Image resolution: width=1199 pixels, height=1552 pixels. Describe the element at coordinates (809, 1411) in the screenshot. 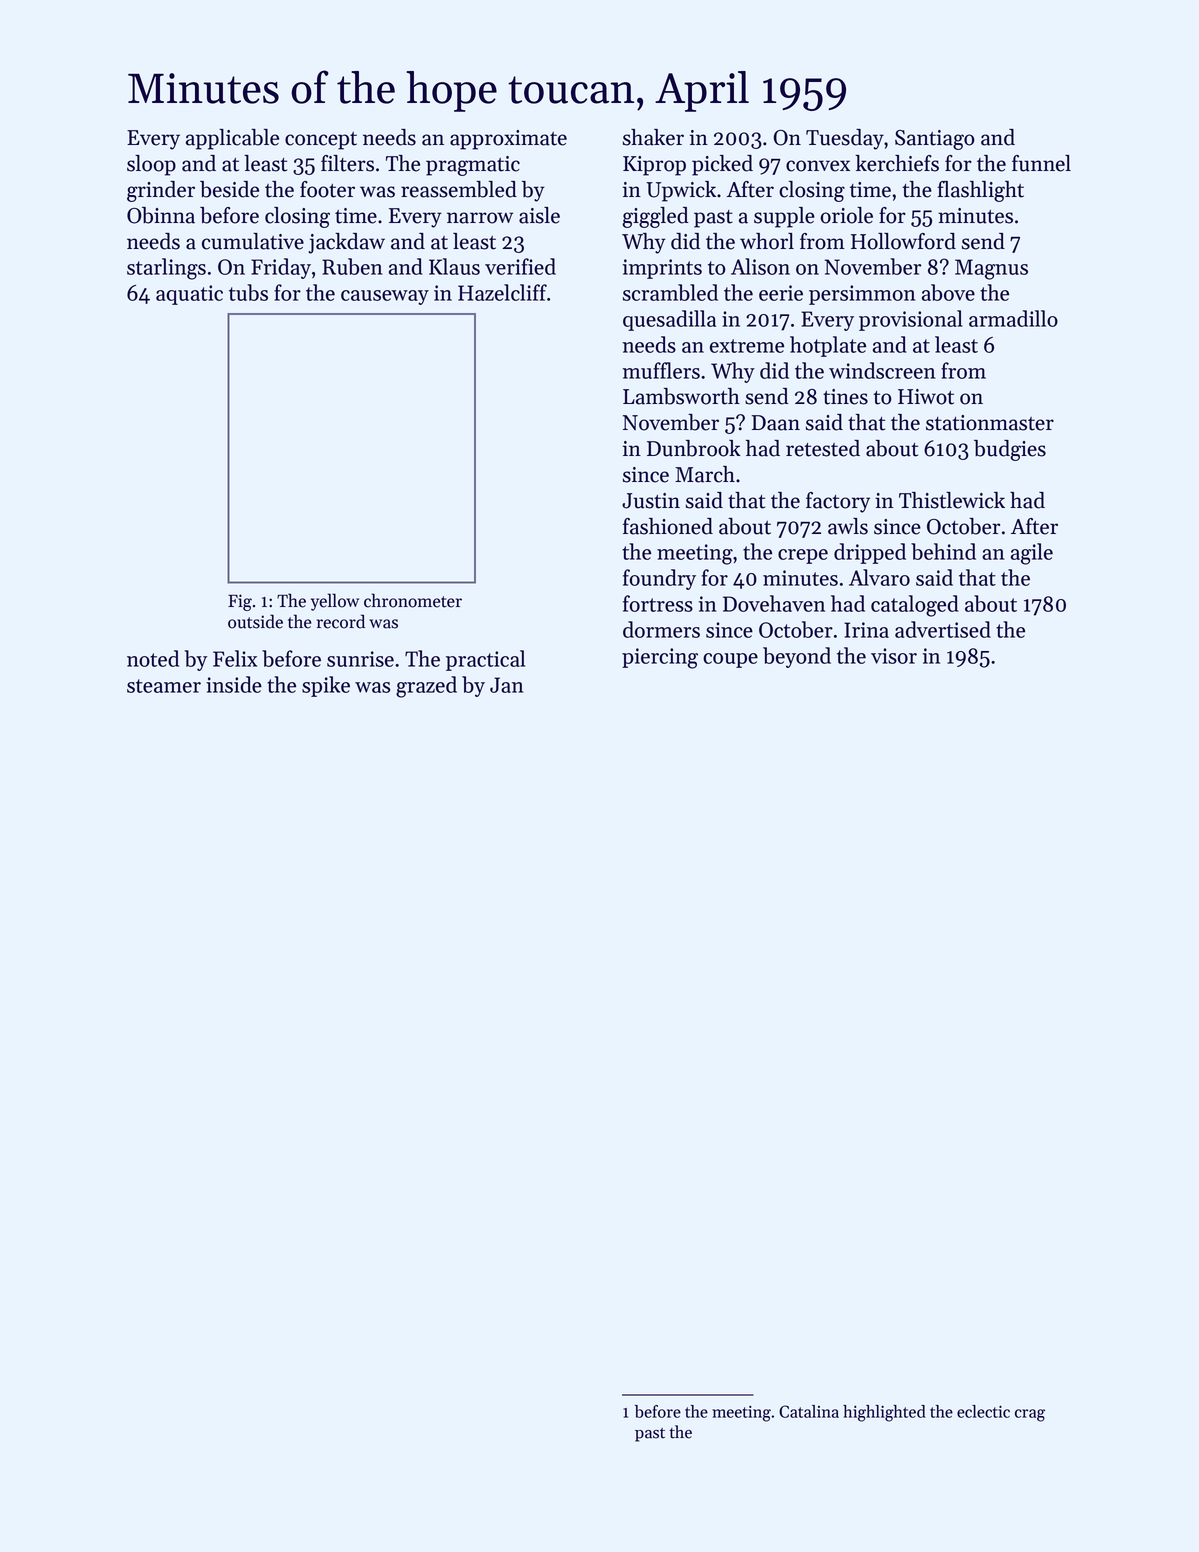

I see `Catalina` at that location.
